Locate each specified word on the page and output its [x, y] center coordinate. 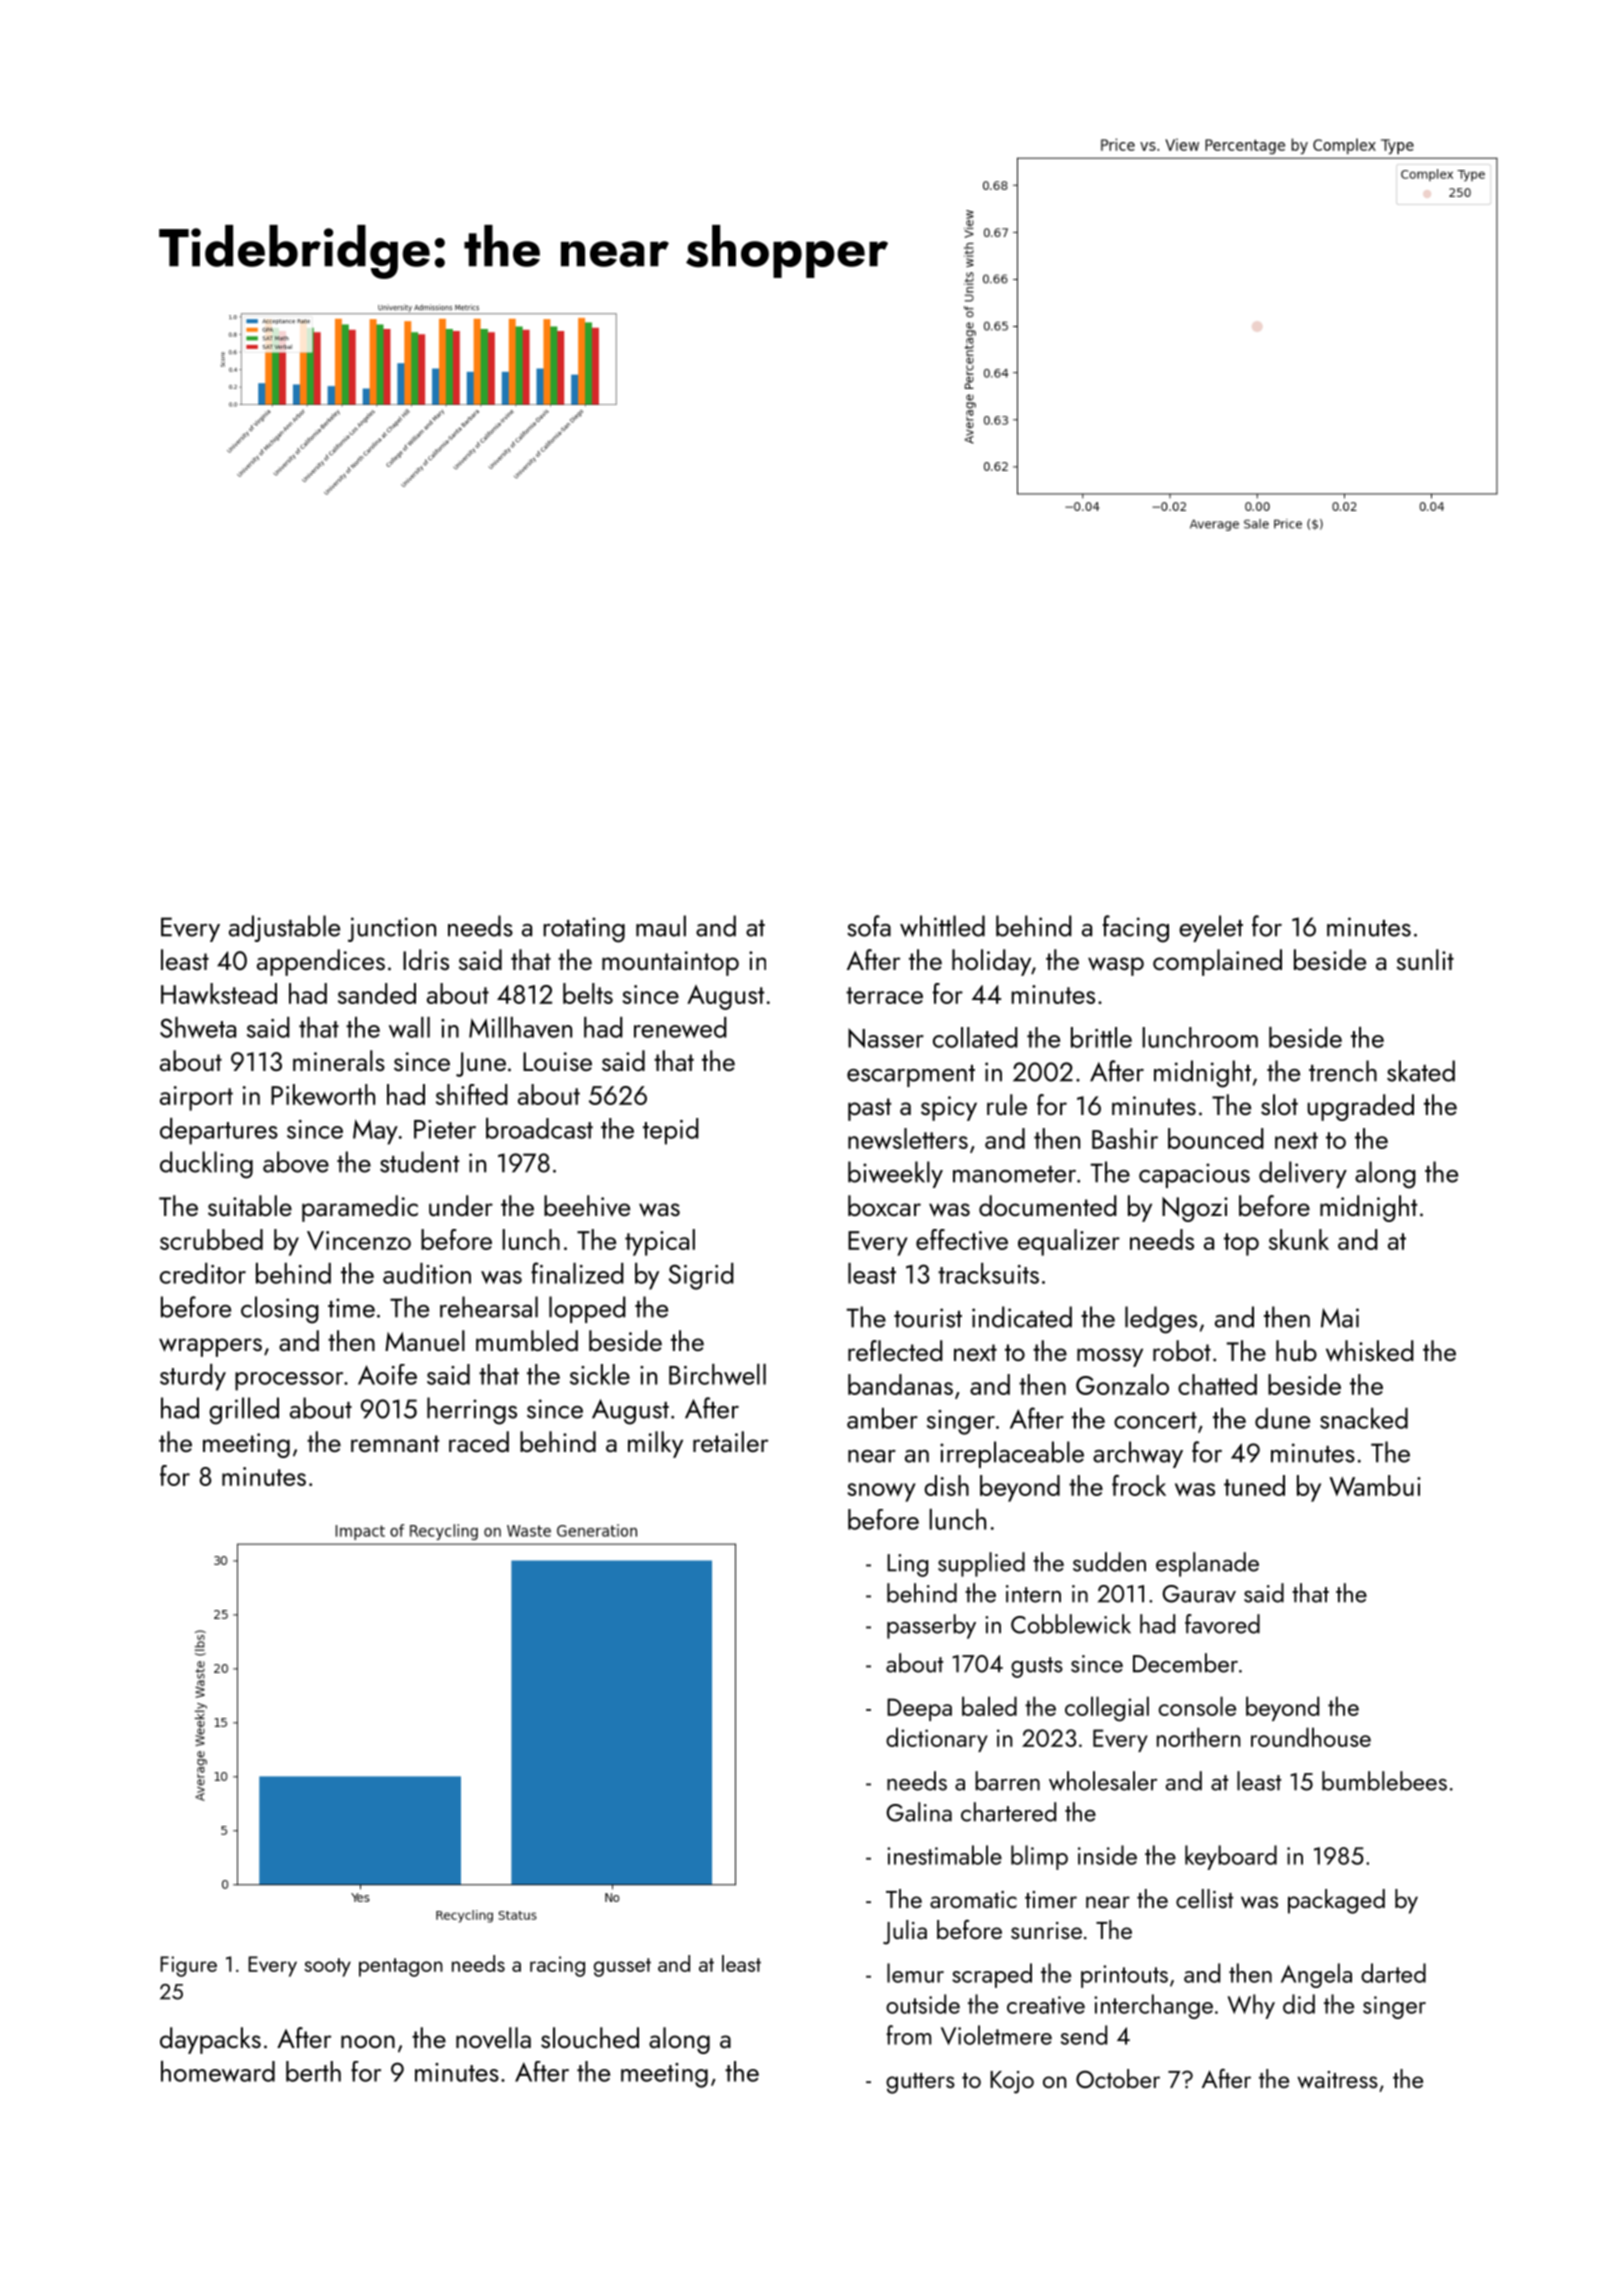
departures [219, 1131]
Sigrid [701, 1276]
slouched [590, 2037]
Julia [905, 1932]
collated [975, 1037]
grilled [244, 1411]
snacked [1364, 1418]
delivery [1303, 1174]
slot [1279, 1104]
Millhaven [520, 1027]
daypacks [210, 2040]
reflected [895, 1350]
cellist [1204, 1898]
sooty [327, 1967]
